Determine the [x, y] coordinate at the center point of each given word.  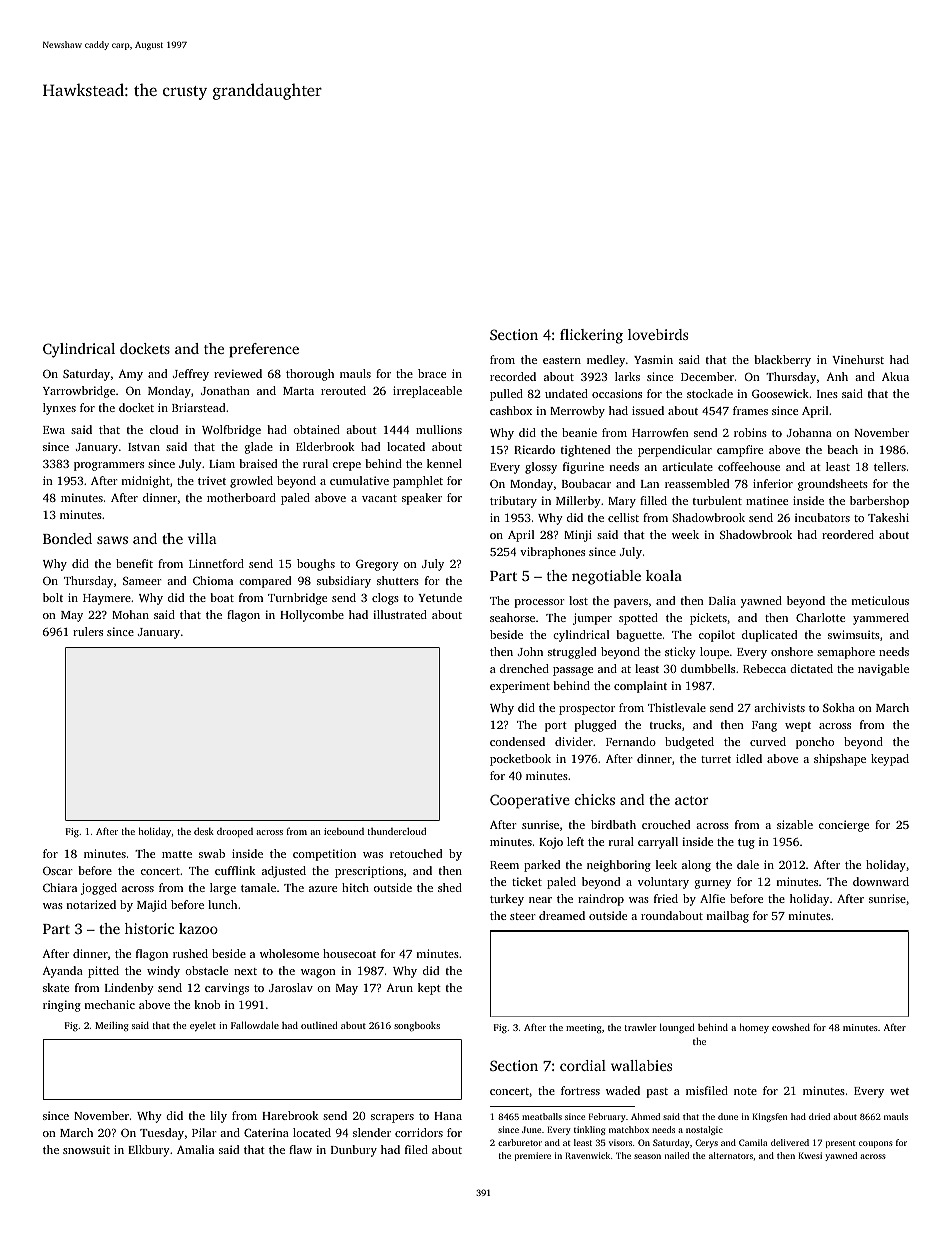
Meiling [112, 1026]
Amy [131, 375]
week [685, 534]
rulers [88, 631]
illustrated [400, 614]
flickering [591, 336]
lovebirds [658, 334]
